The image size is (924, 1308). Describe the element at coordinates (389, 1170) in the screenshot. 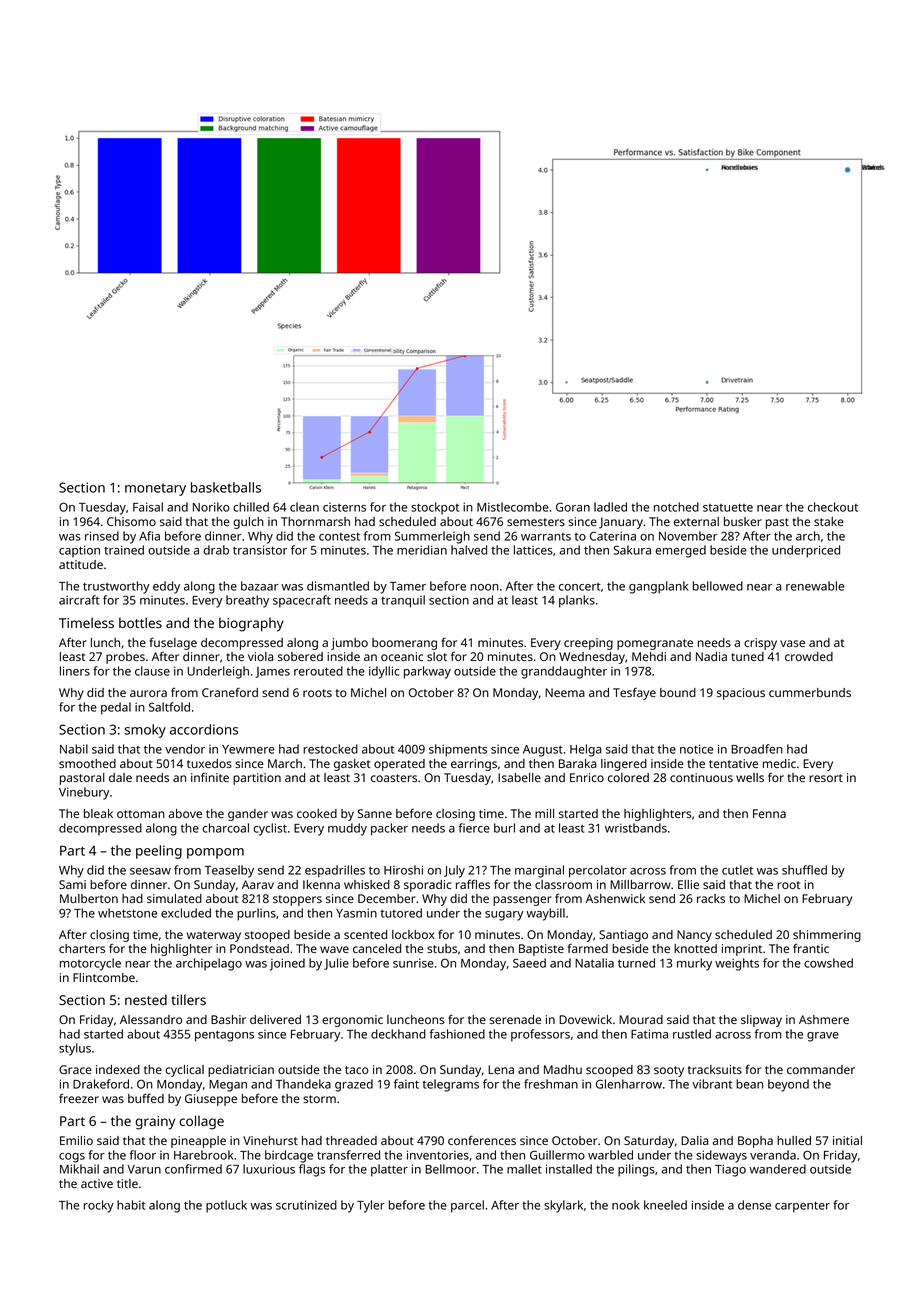

I see `platter` at that location.
